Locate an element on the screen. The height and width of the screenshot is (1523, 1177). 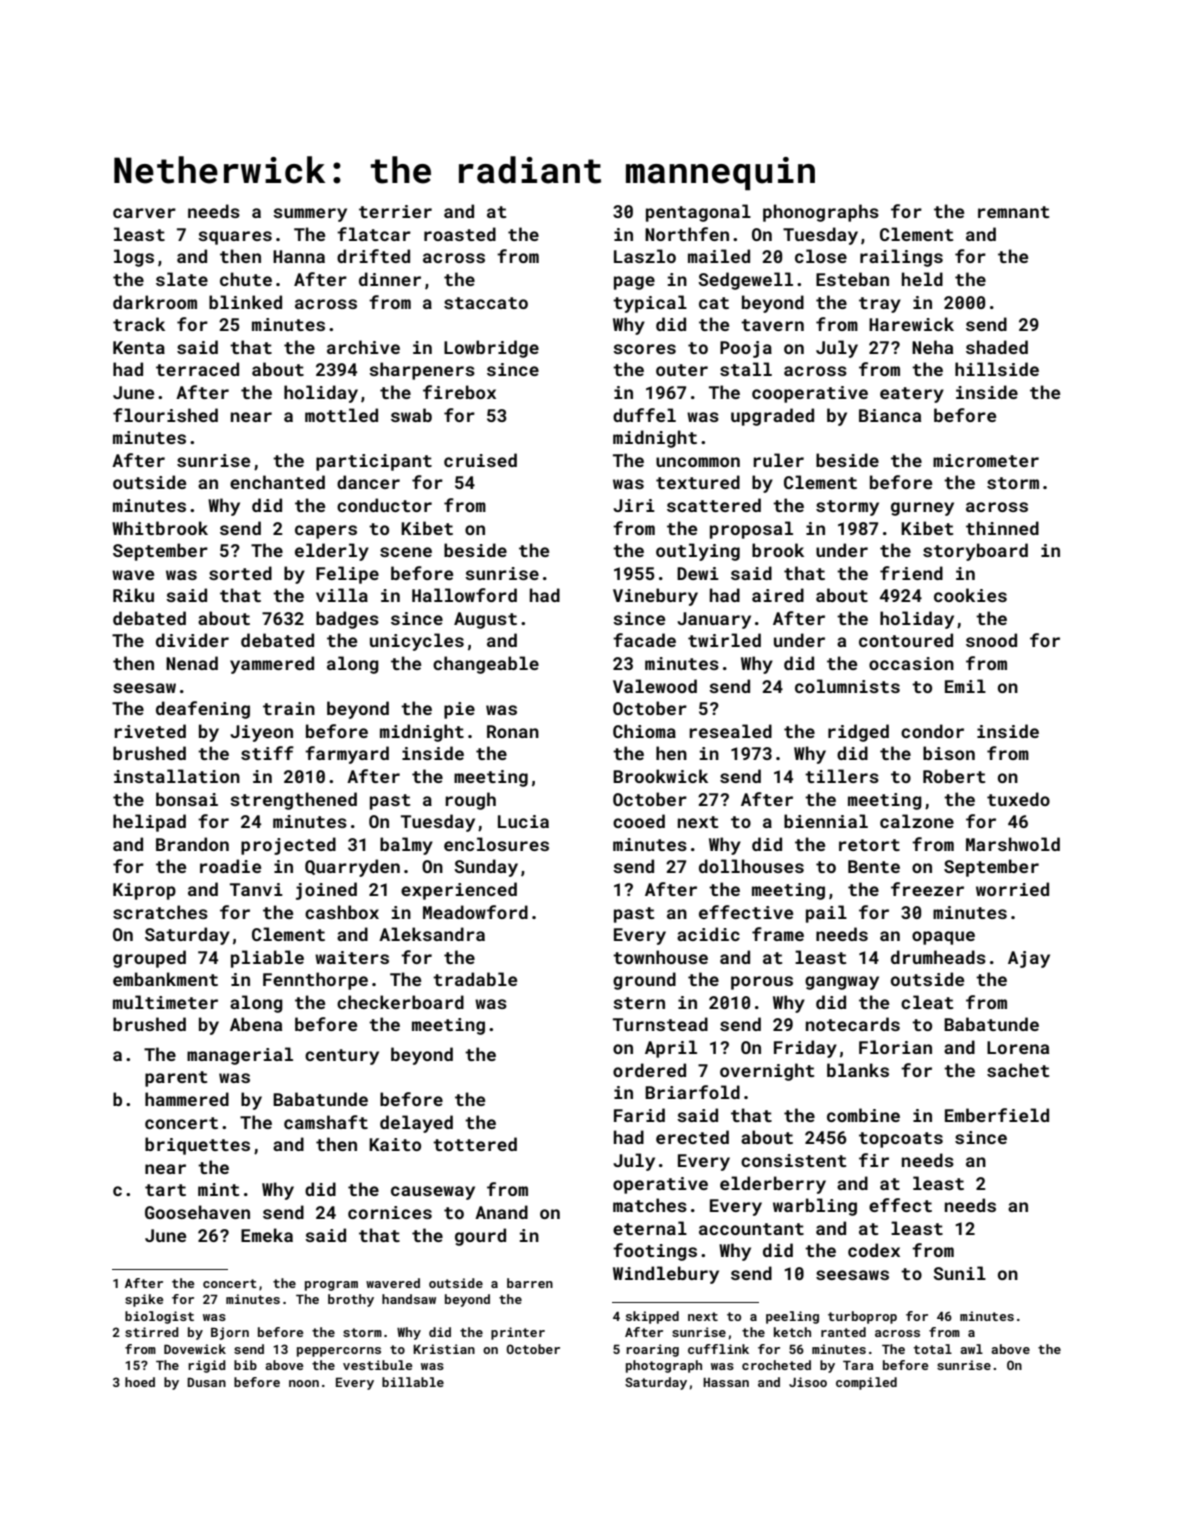
accountant is located at coordinates (751, 1229).
